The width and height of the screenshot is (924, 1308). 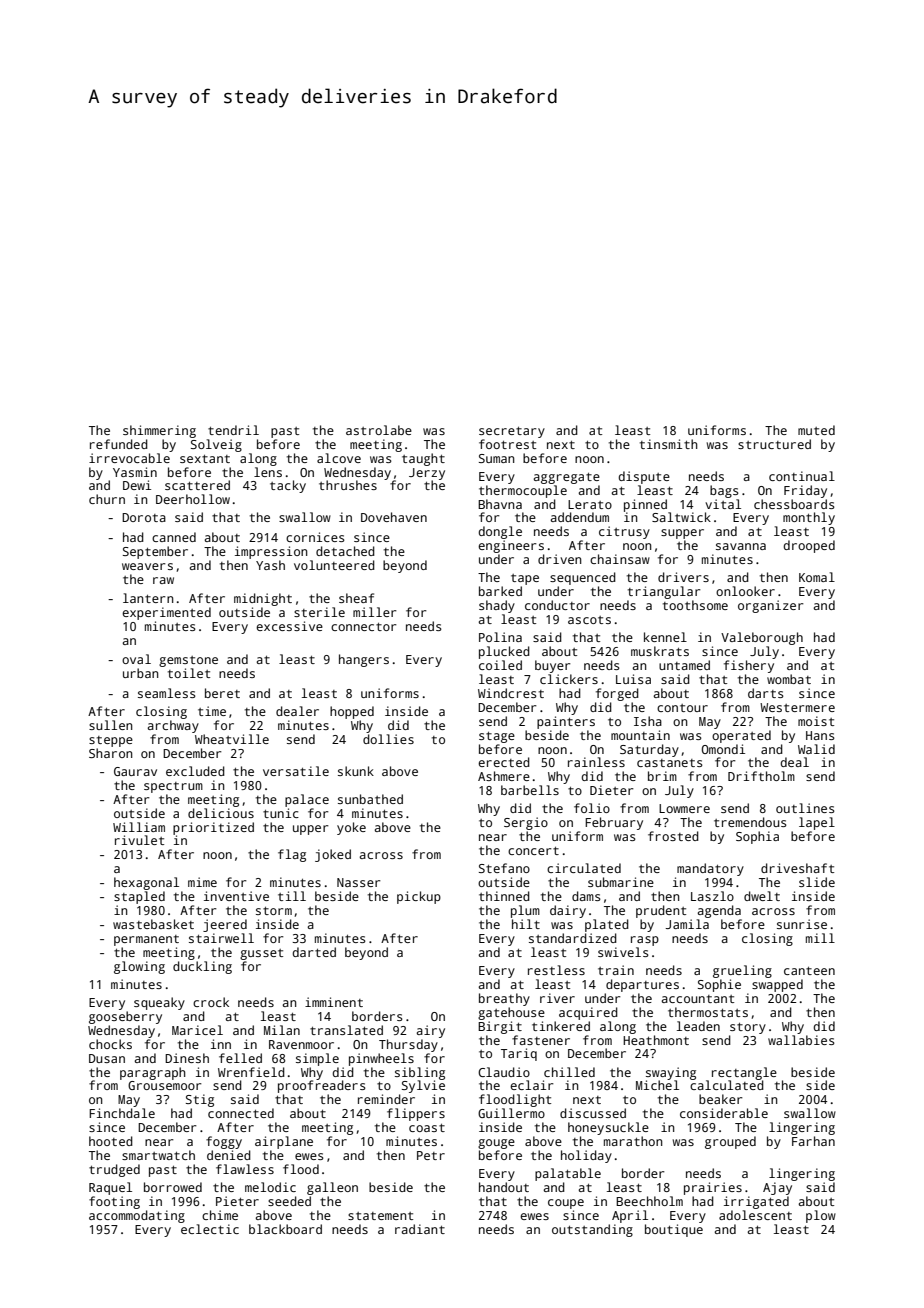 What do you see at coordinates (119, 444) in the screenshot?
I see `refunded` at bounding box center [119, 444].
